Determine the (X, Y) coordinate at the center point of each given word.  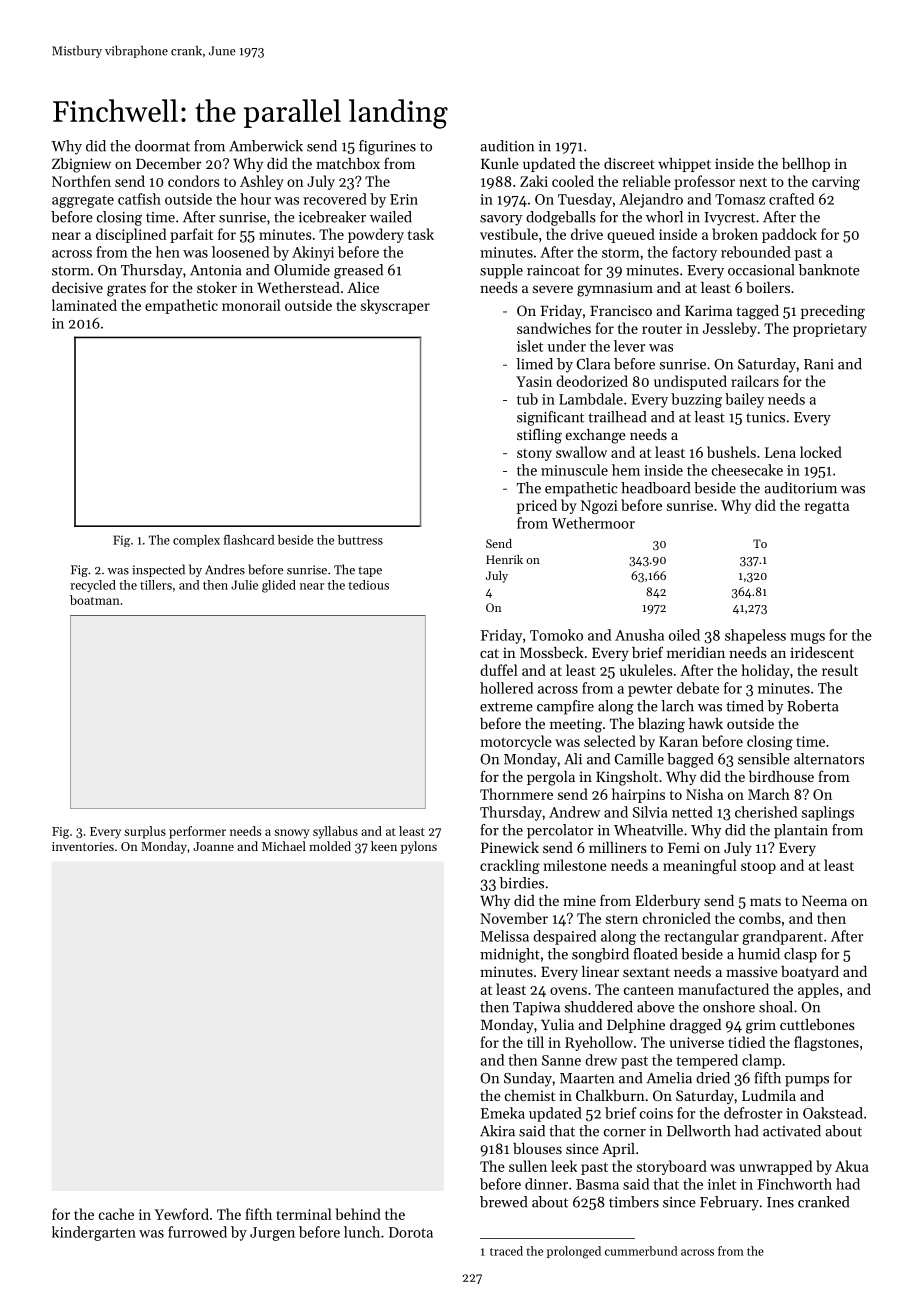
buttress (360, 540)
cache (116, 1214)
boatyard (810, 973)
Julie (244, 585)
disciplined (131, 235)
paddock (789, 235)
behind (358, 1214)
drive (587, 234)
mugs (807, 638)
